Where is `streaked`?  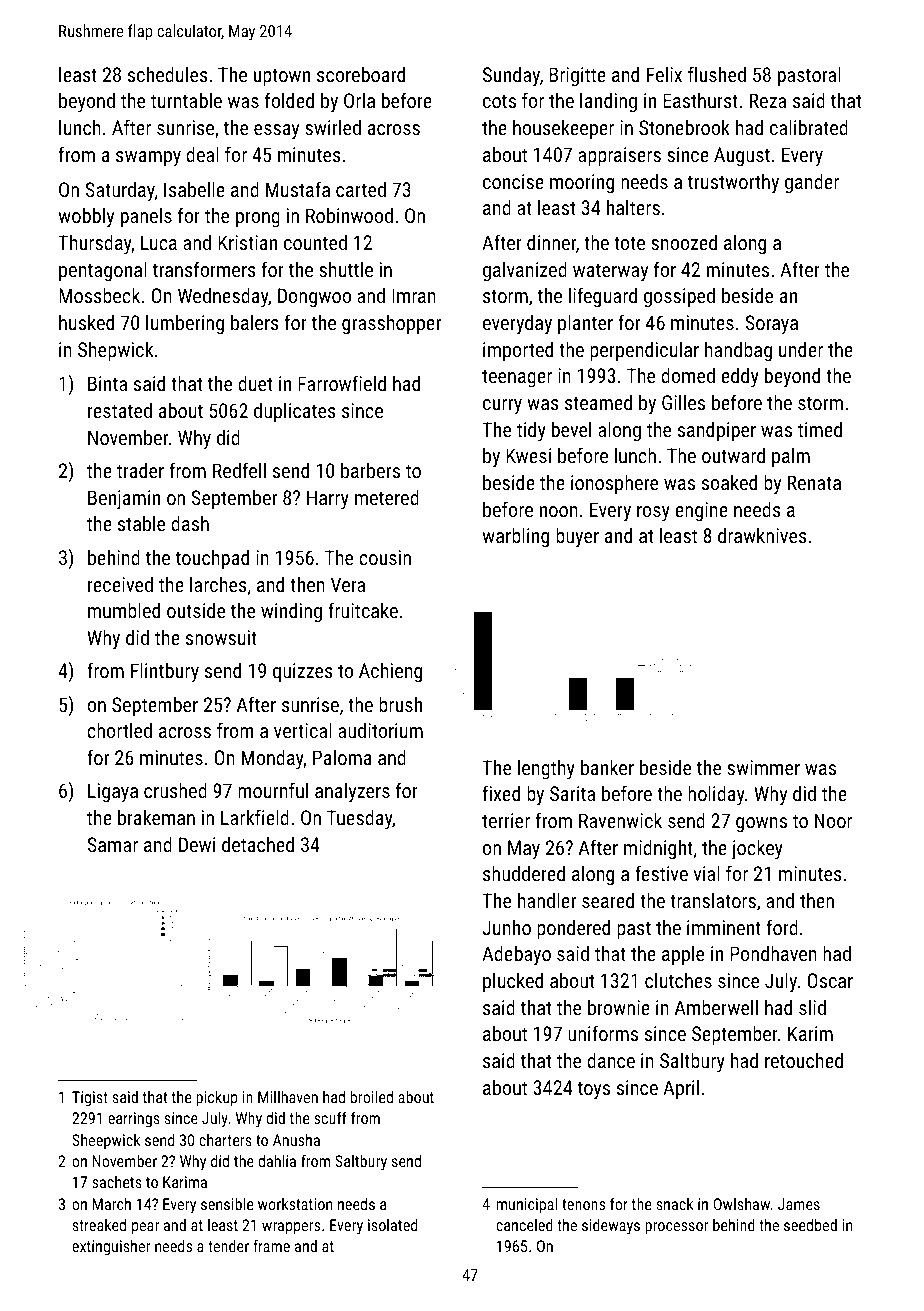
streaked is located at coordinates (99, 1225).
